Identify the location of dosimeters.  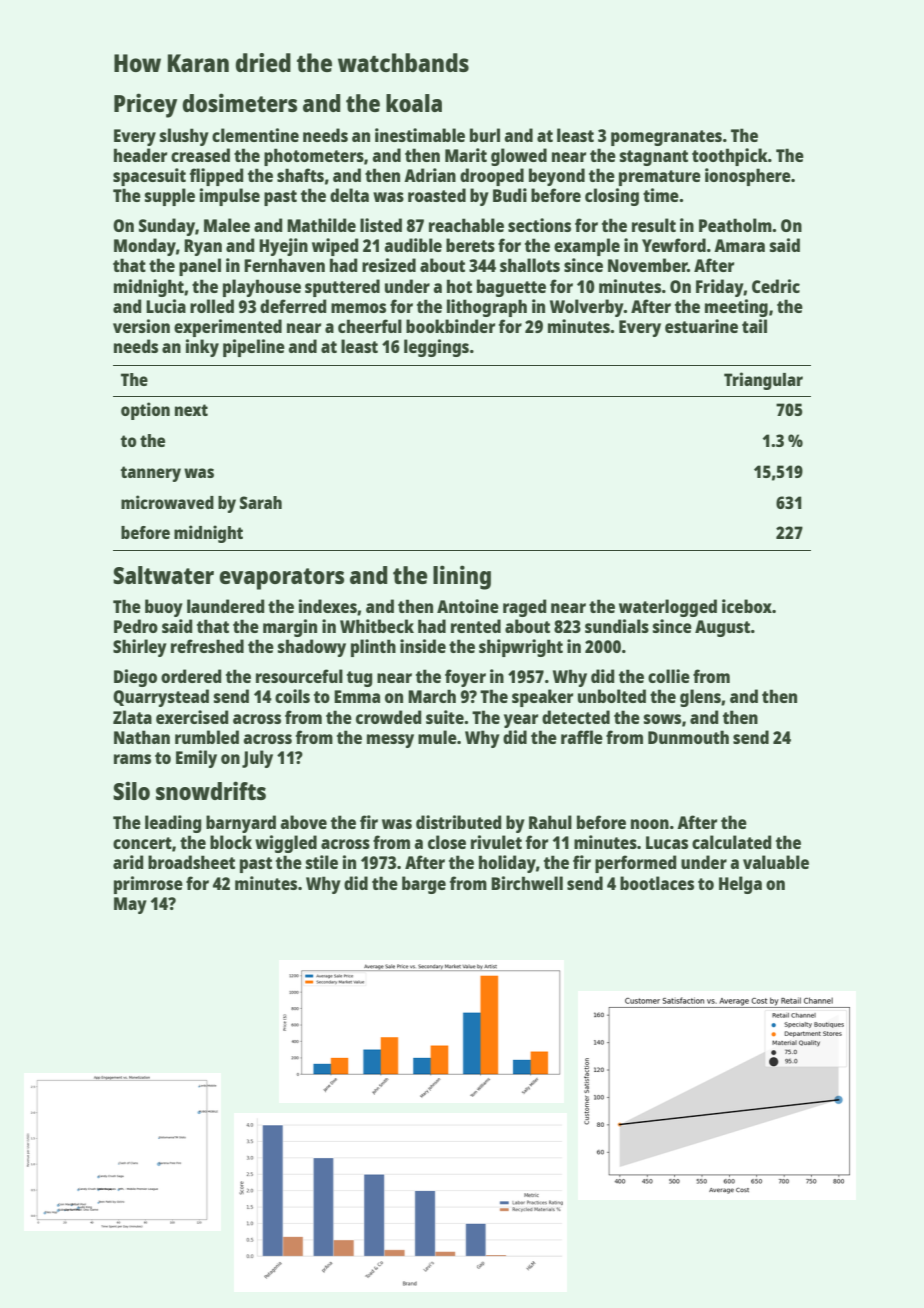
(239, 102).
